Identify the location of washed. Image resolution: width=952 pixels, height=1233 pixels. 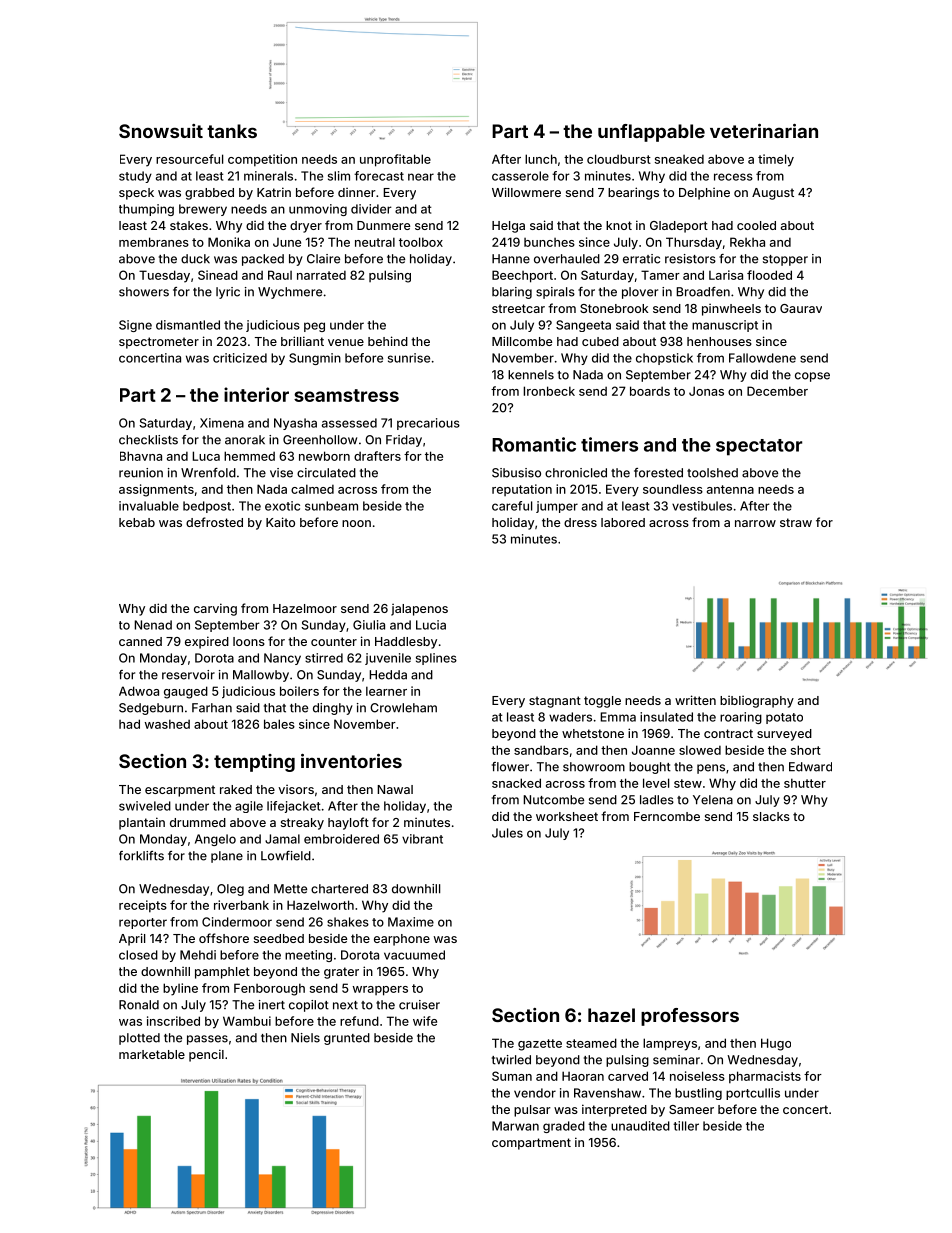
(167, 724).
